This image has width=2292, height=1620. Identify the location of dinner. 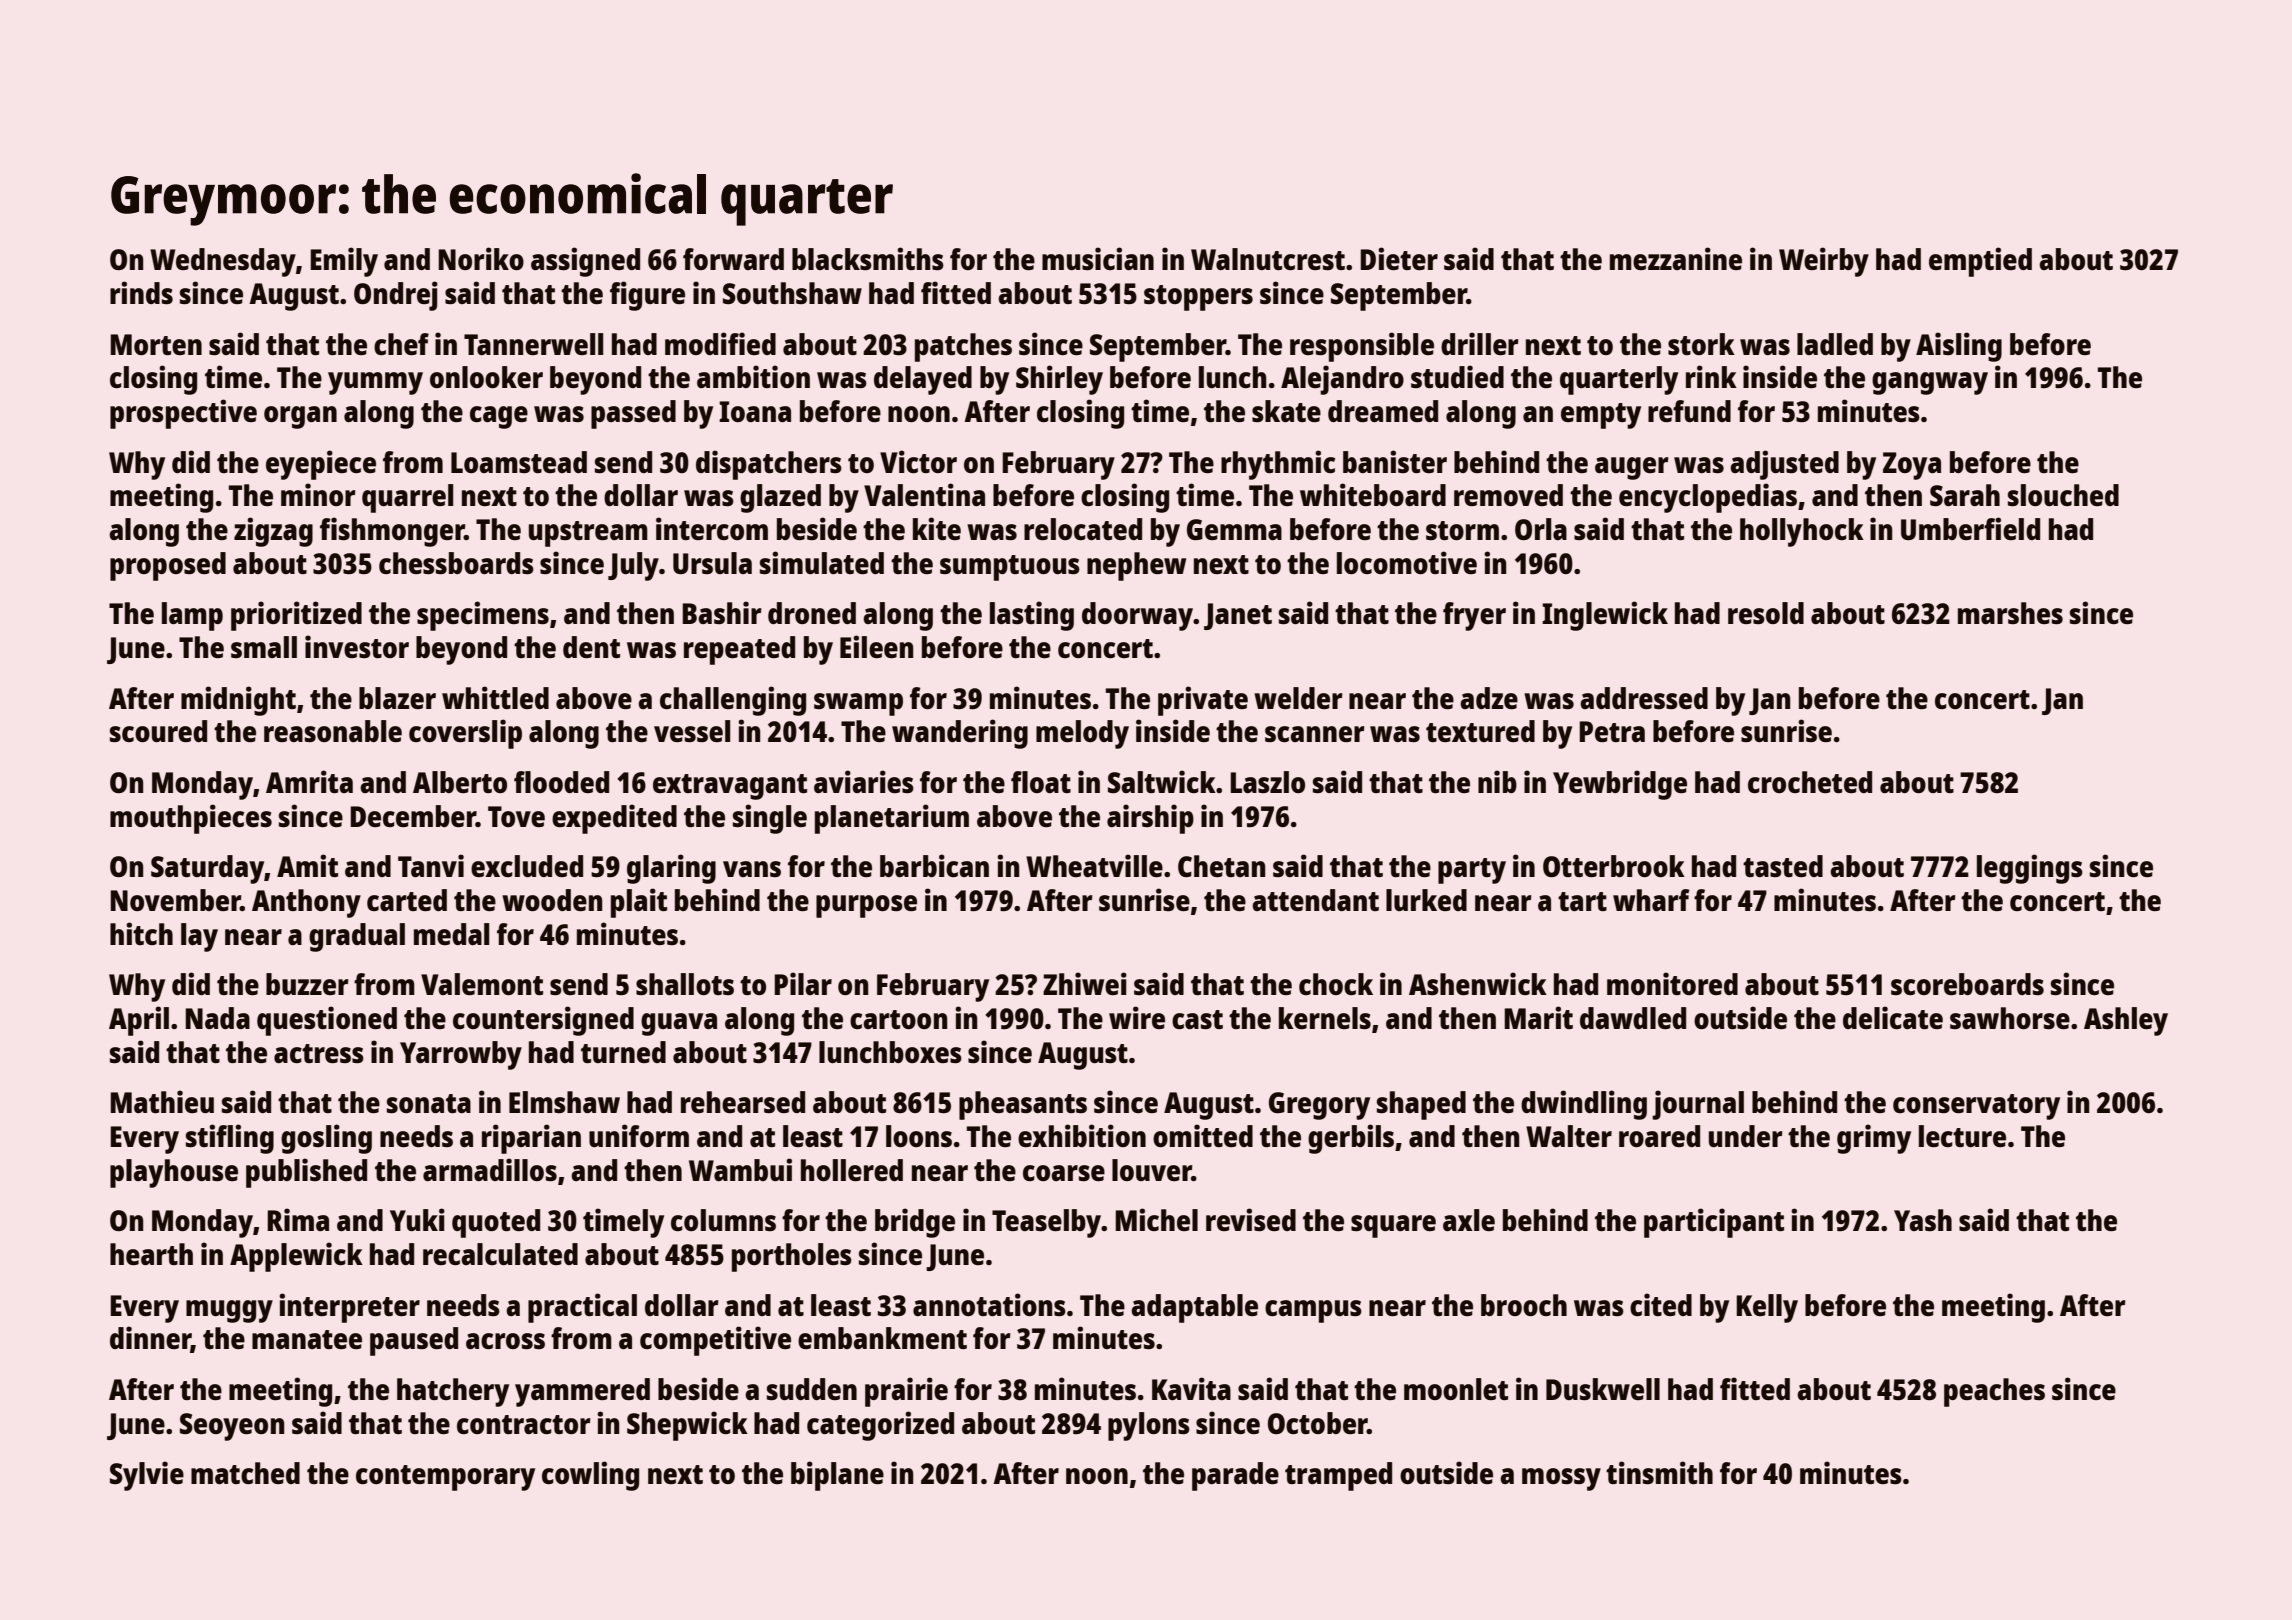
(150, 1339).
